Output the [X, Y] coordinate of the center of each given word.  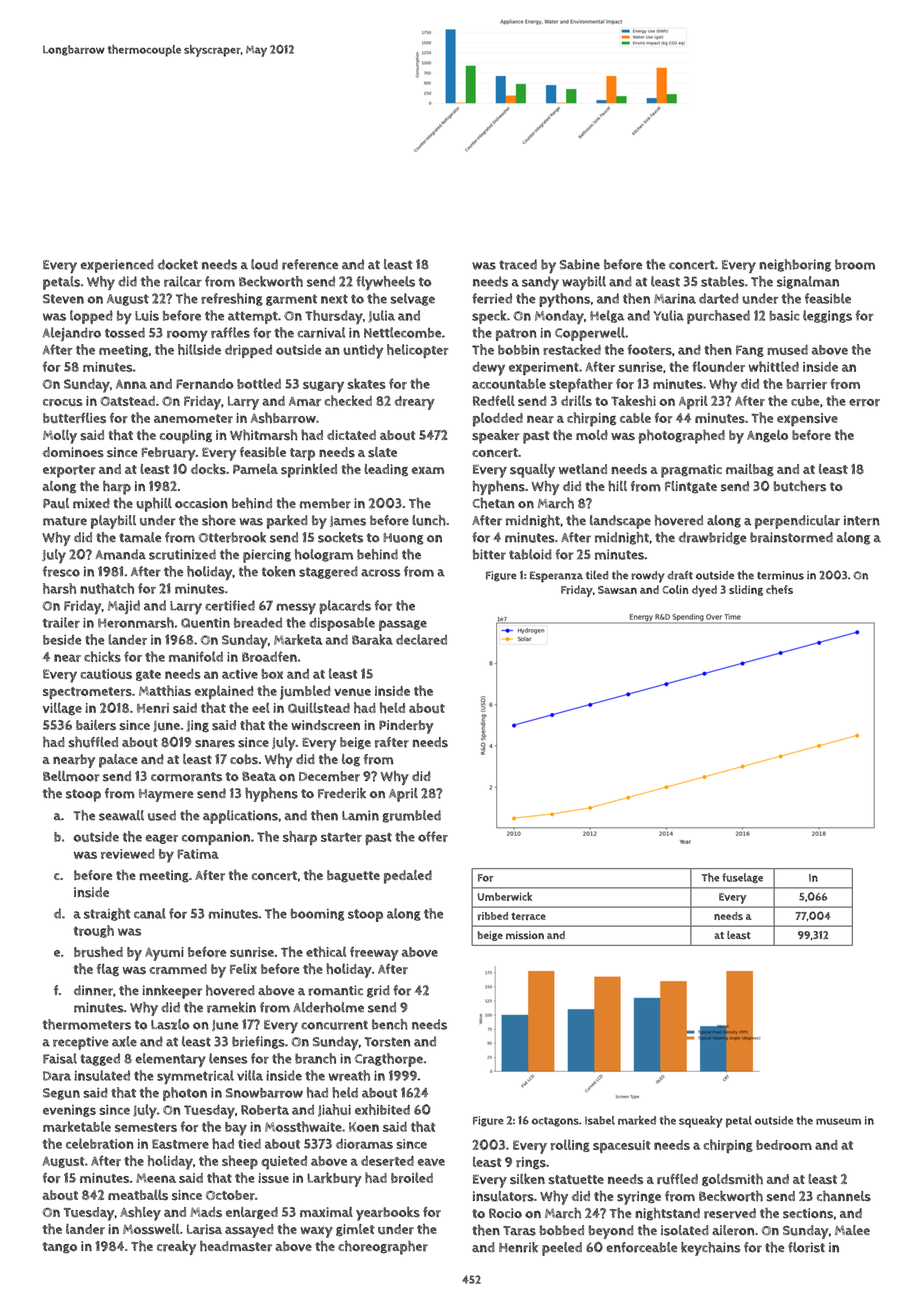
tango [59, 1248]
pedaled [408, 877]
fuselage [742, 878]
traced [518, 264]
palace [118, 761]
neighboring [795, 265]
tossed [125, 332]
